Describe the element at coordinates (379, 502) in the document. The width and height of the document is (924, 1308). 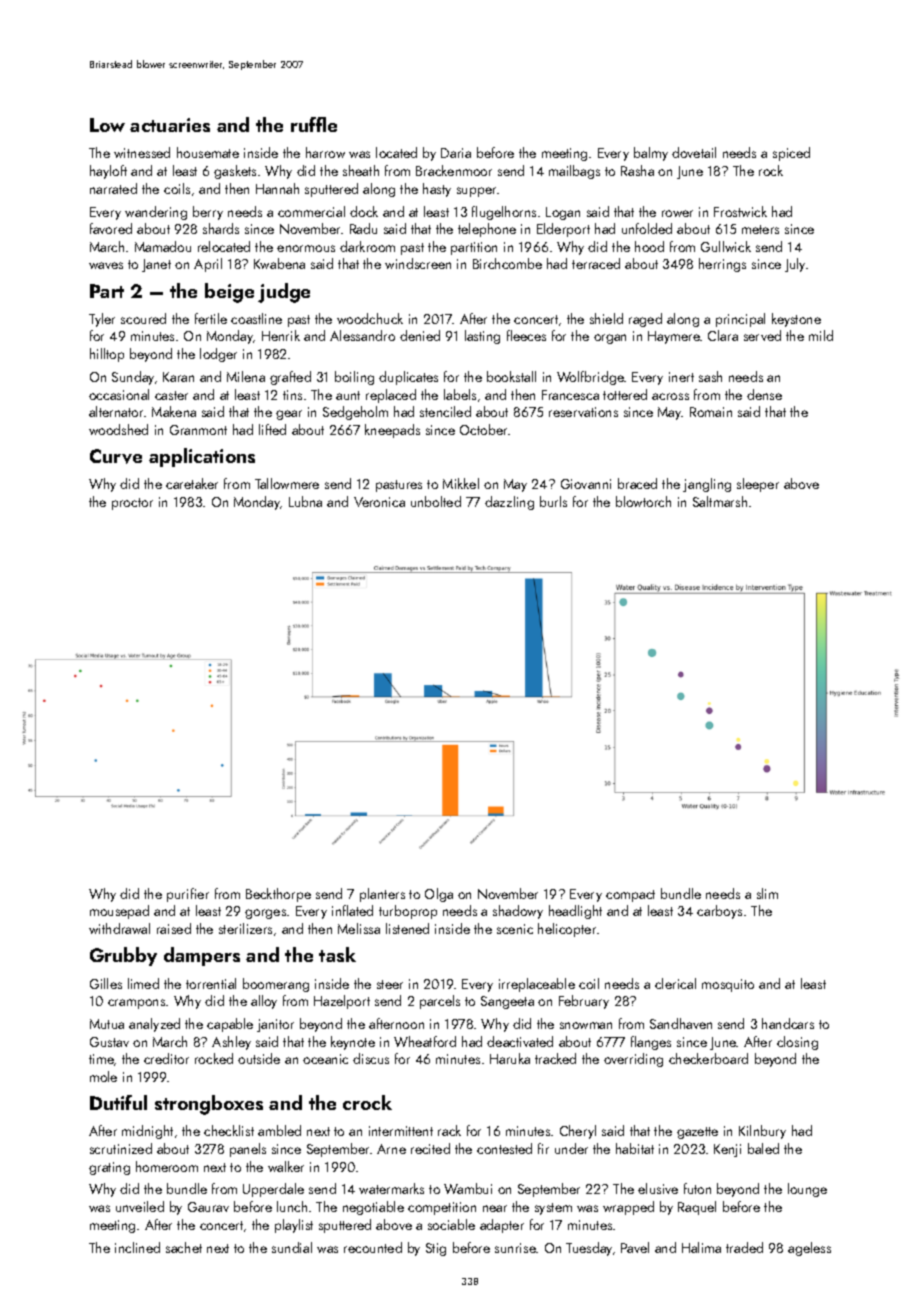
I see `Veronica` at that location.
